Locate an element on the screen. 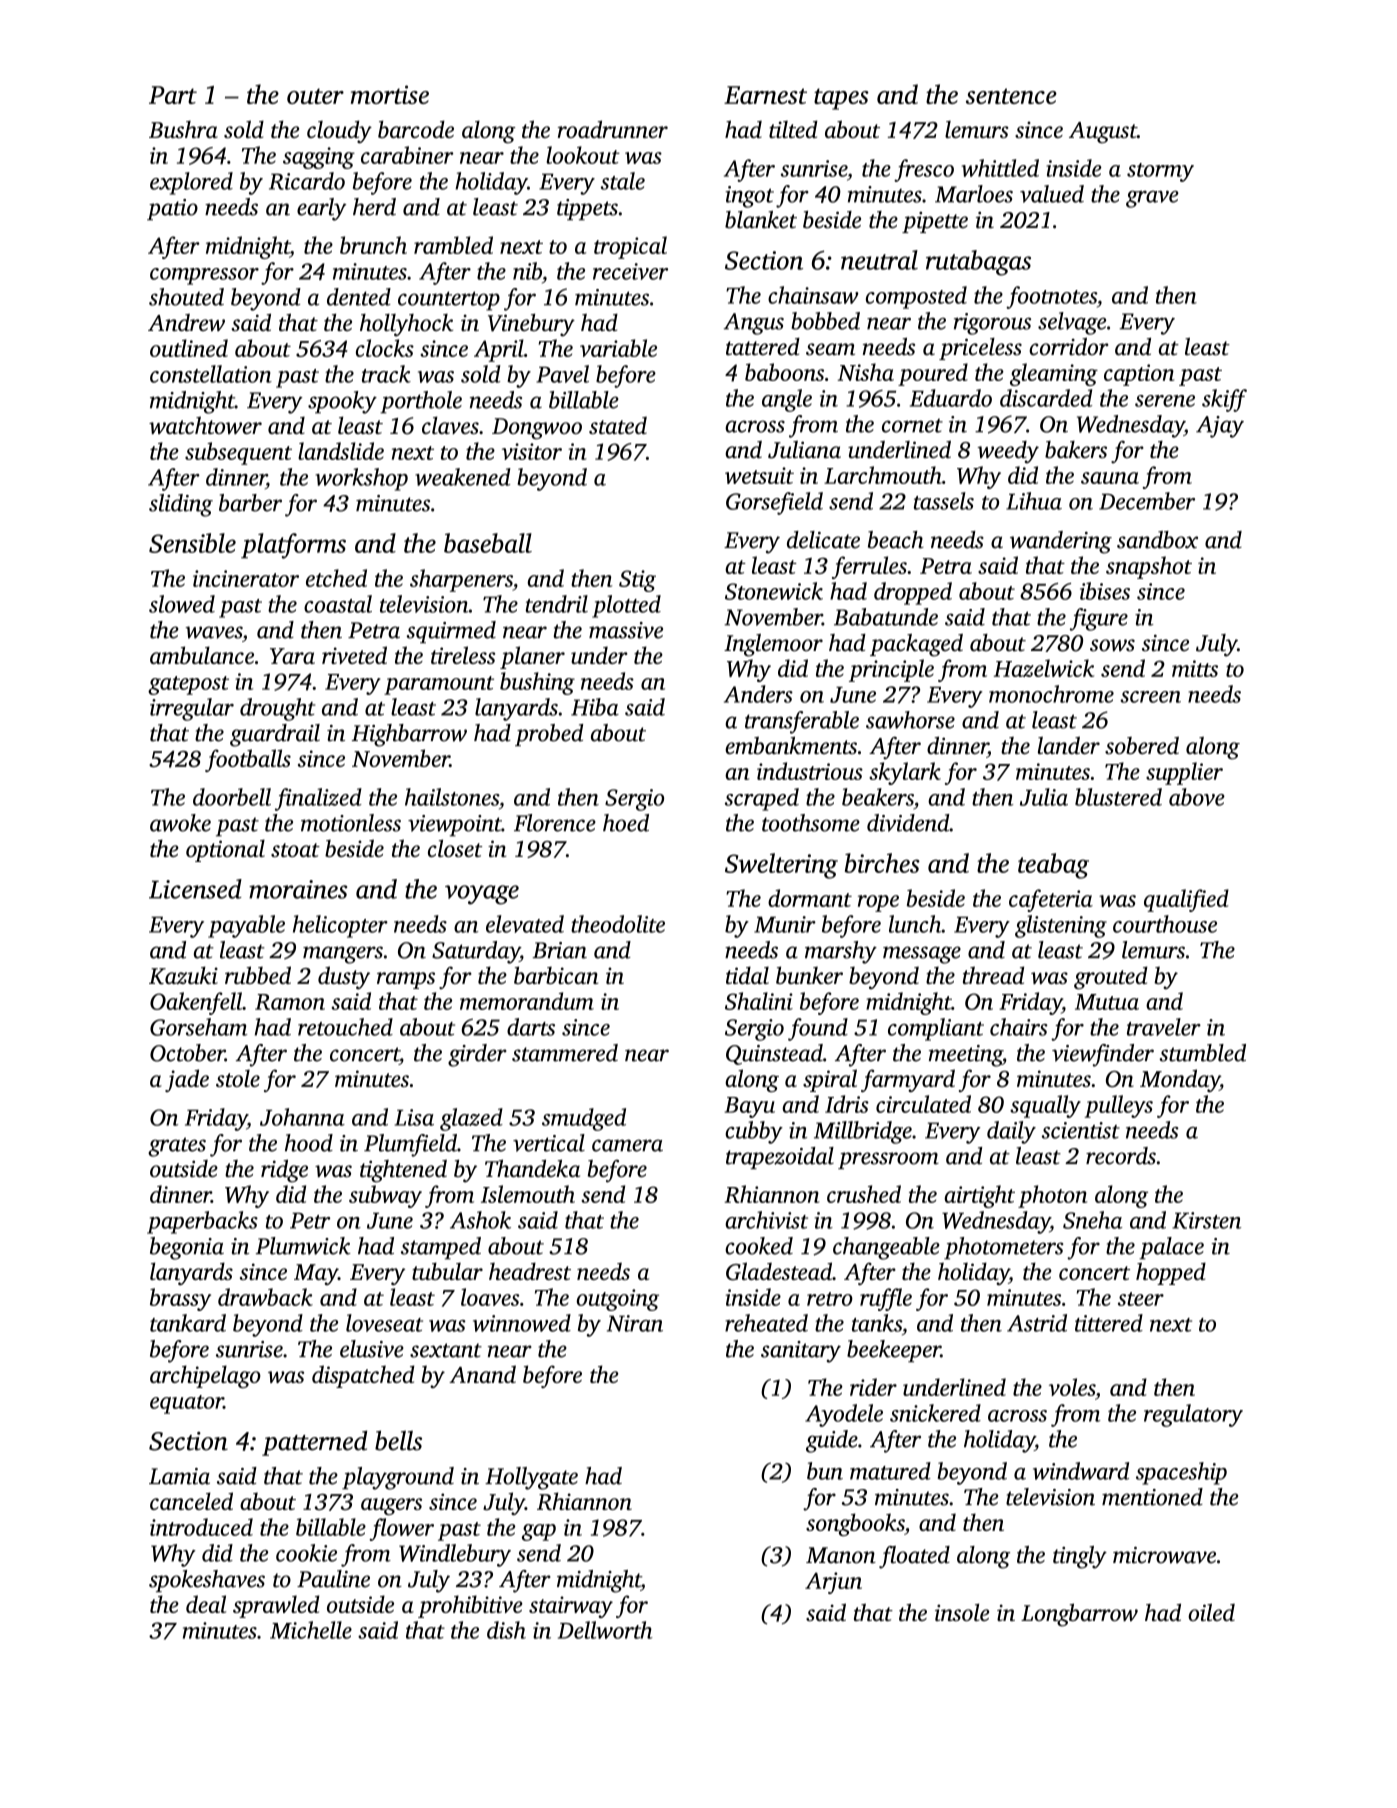 This screenshot has height=1808, width=1397. slowed is located at coordinates (182, 604).
